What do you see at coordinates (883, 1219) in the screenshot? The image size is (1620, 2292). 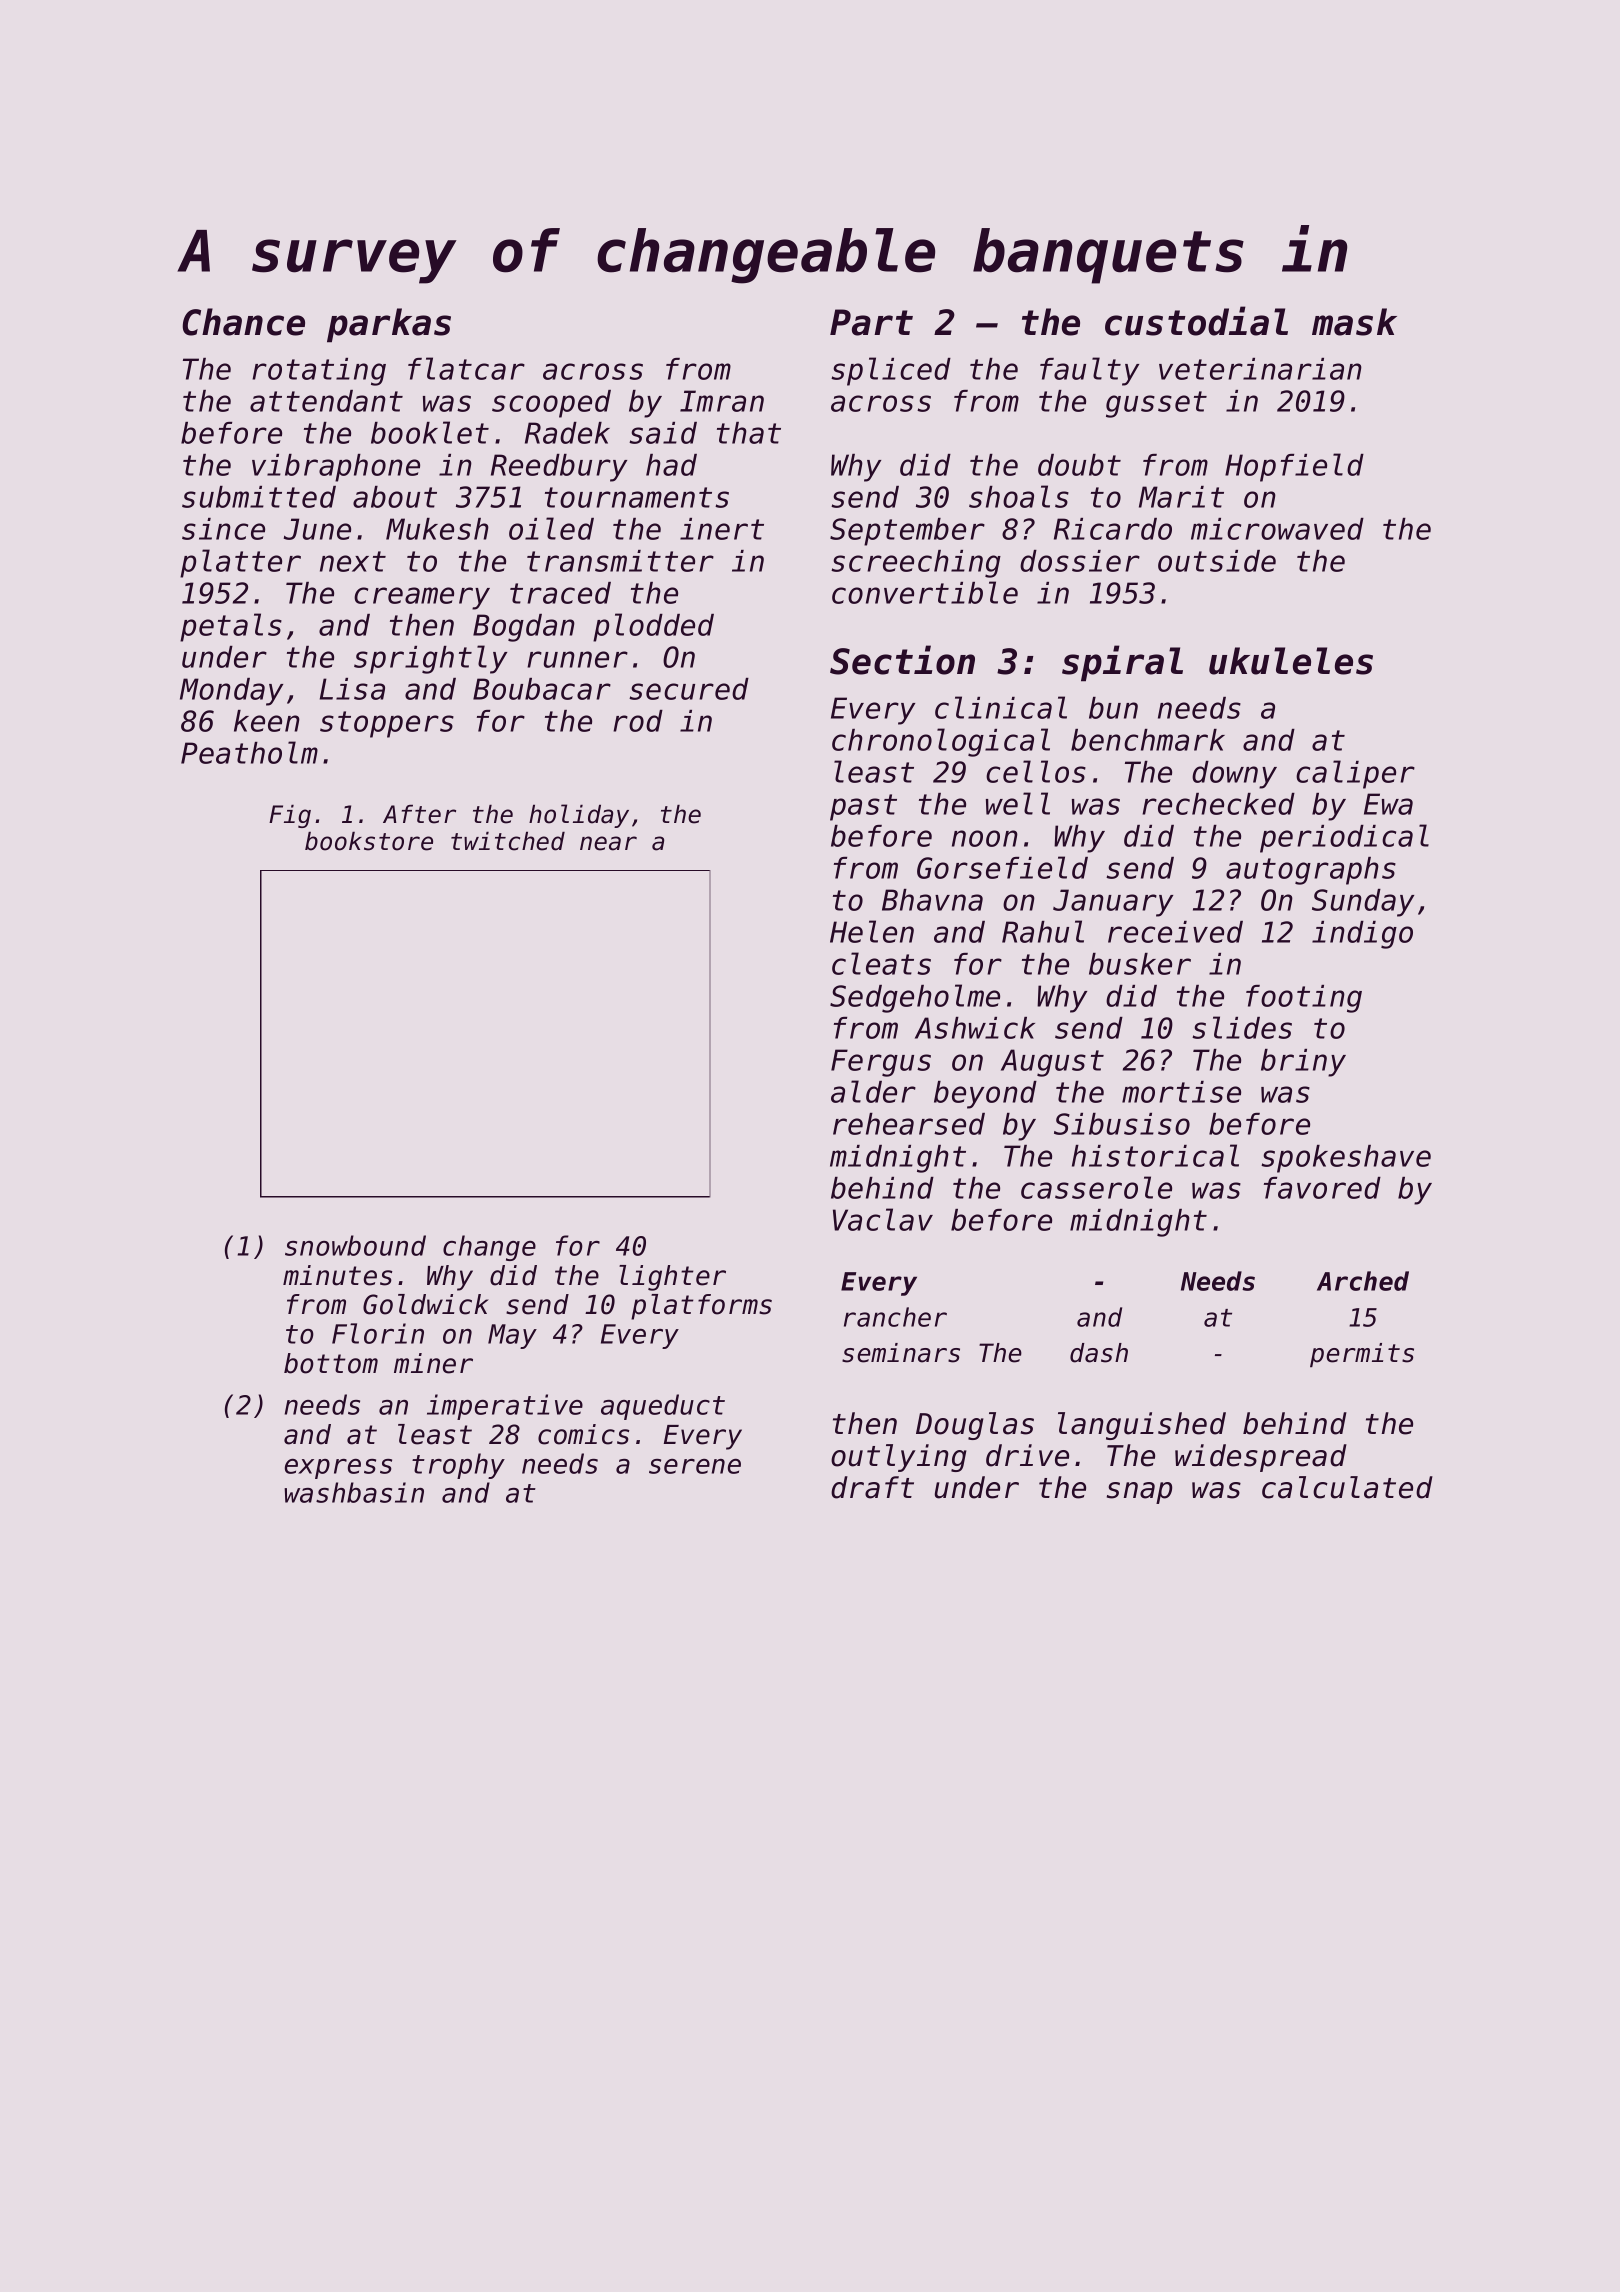 I see `Vaclav` at bounding box center [883, 1219].
